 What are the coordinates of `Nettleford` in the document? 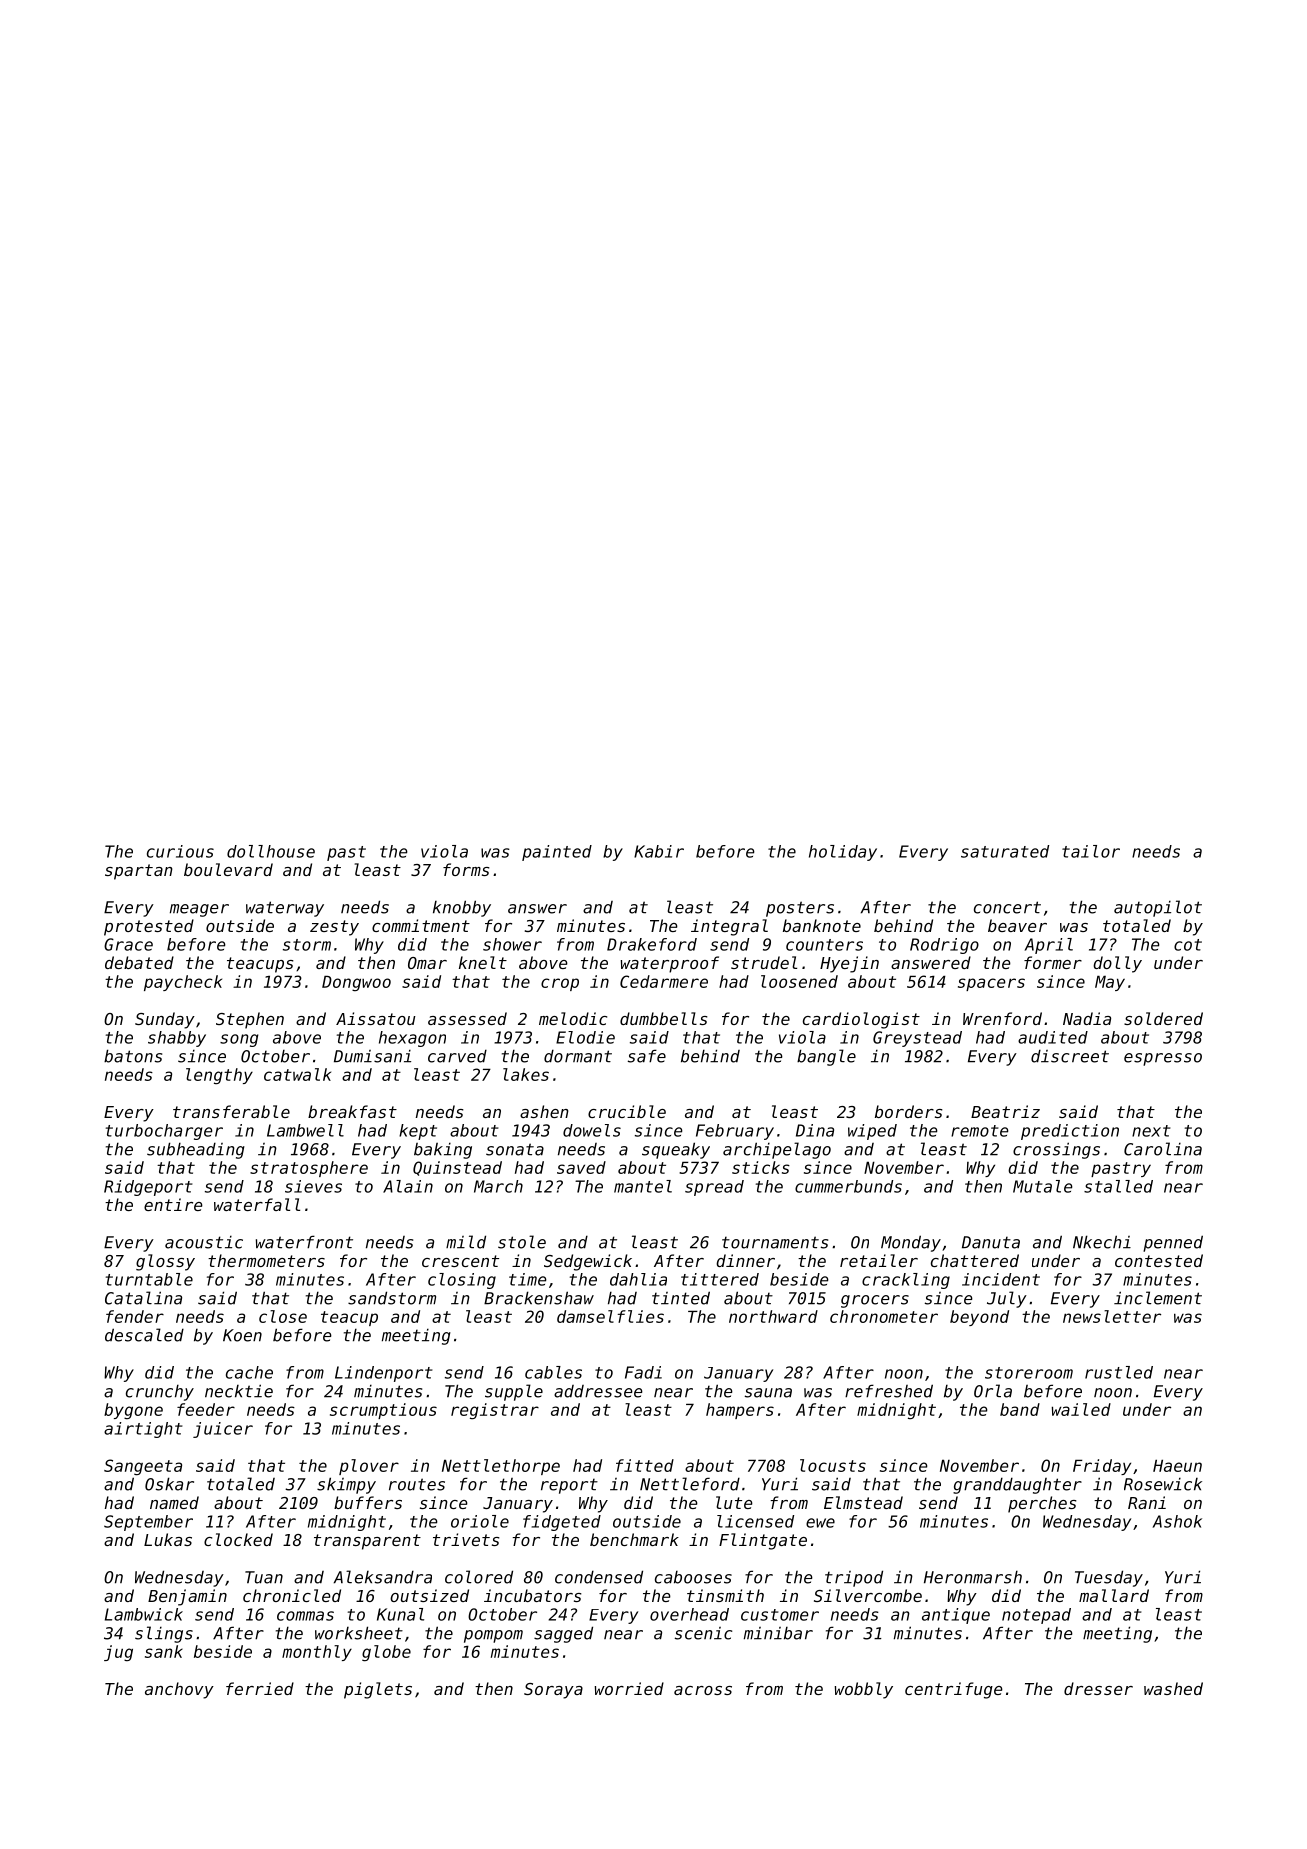 It's located at (690, 1484).
